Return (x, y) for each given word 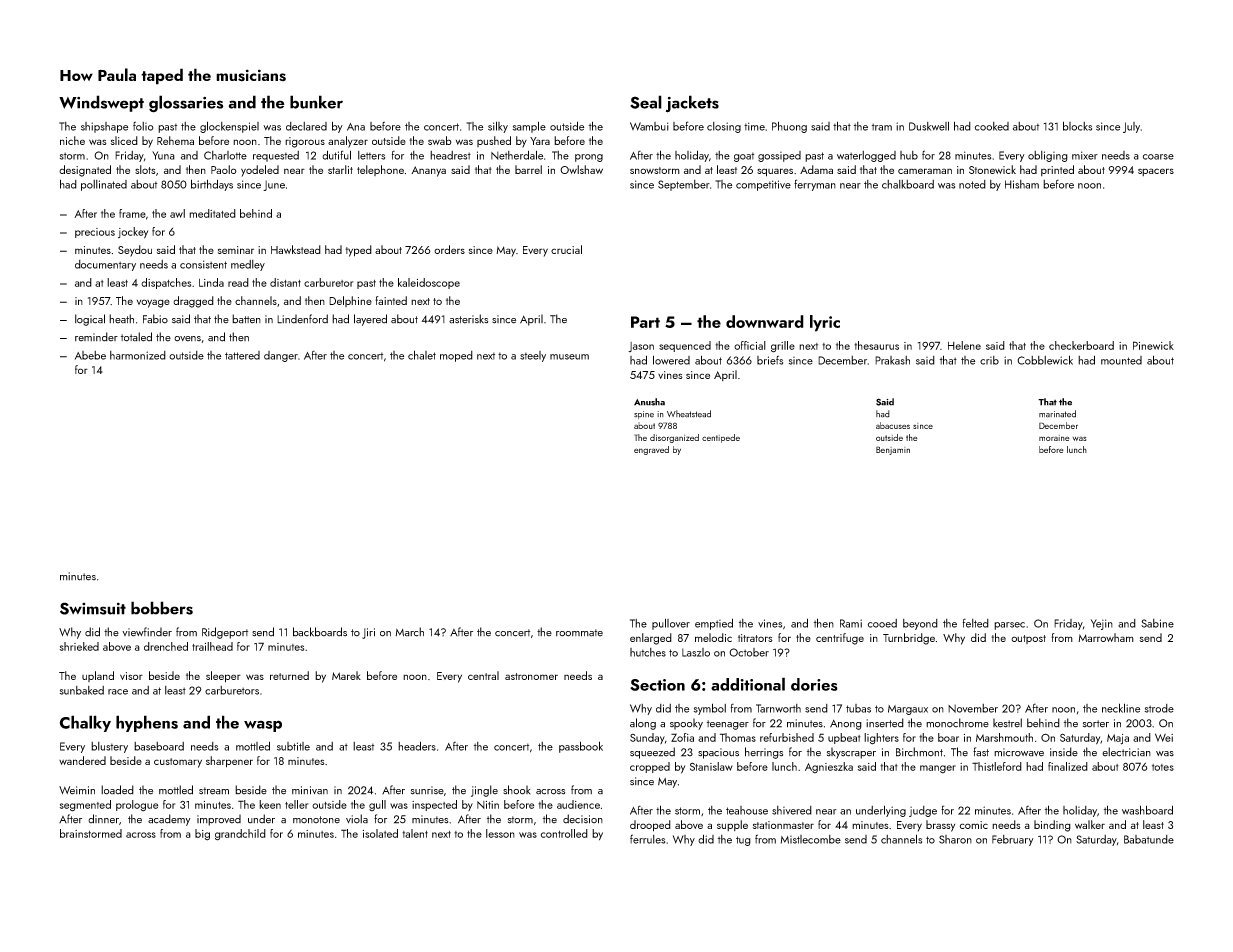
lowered (671, 360)
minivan (310, 790)
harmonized (138, 355)
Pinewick (1153, 345)
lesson (500, 833)
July (1131, 127)
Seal (646, 102)
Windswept (101, 103)
